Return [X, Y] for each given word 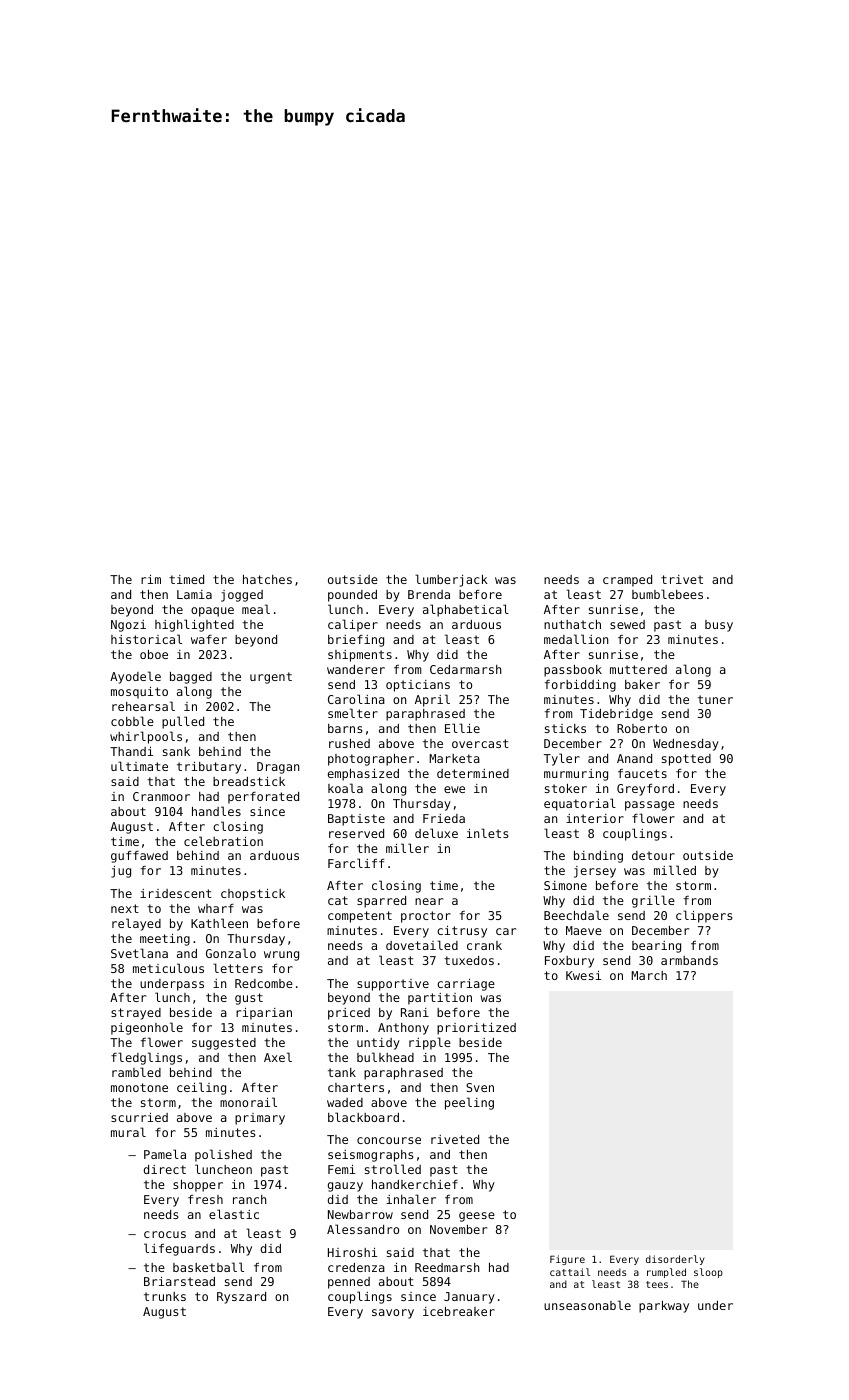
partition [440, 999]
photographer [371, 760]
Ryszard [241, 1298]
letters [238, 968]
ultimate [139, 766]
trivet [682, 579]
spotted [686, 760]
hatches [267, 579]
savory [393, 1314]
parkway [664, 1307]
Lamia [194, 594]
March [649, 975]
